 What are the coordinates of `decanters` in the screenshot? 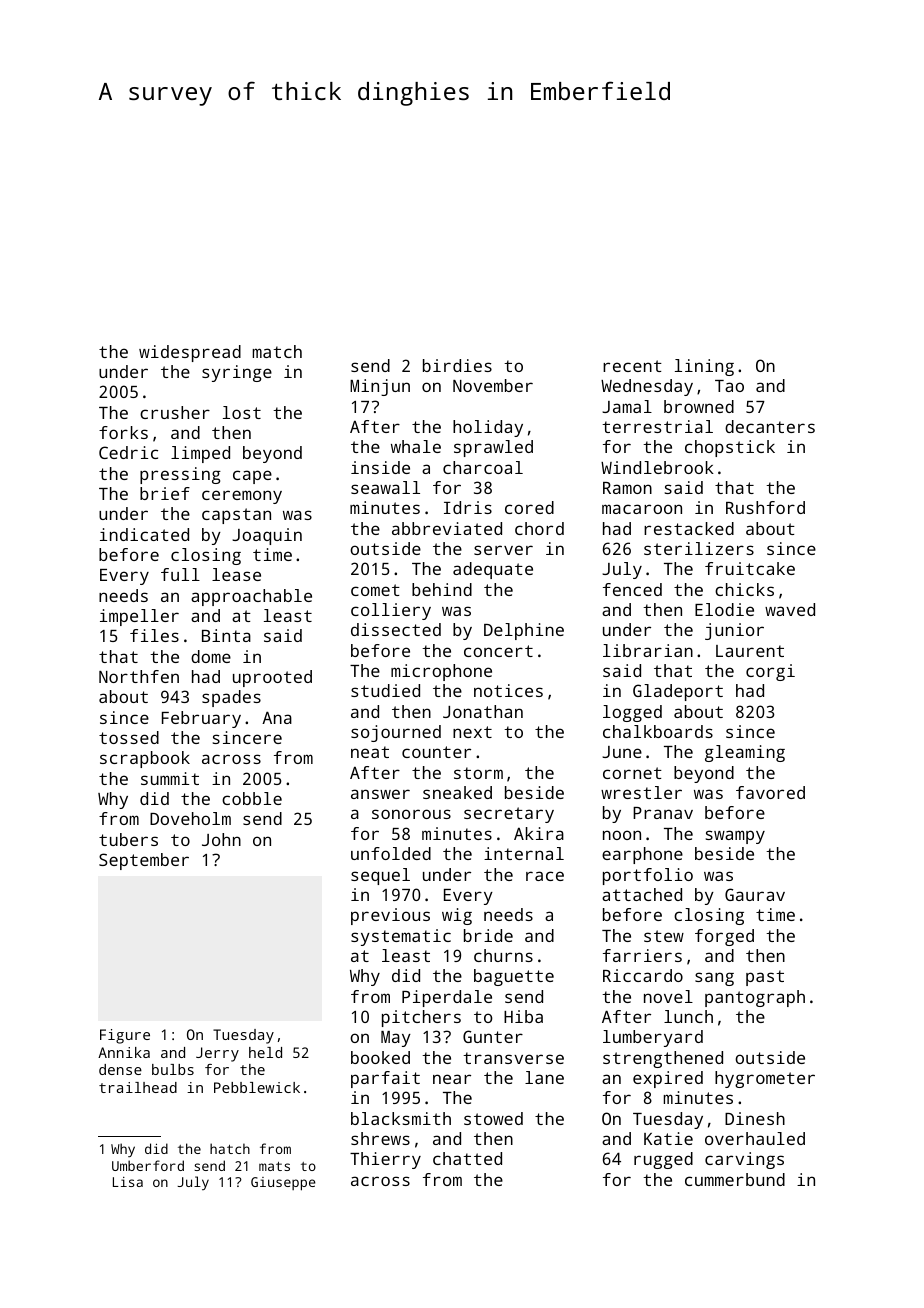 It's located at (770, 426).
